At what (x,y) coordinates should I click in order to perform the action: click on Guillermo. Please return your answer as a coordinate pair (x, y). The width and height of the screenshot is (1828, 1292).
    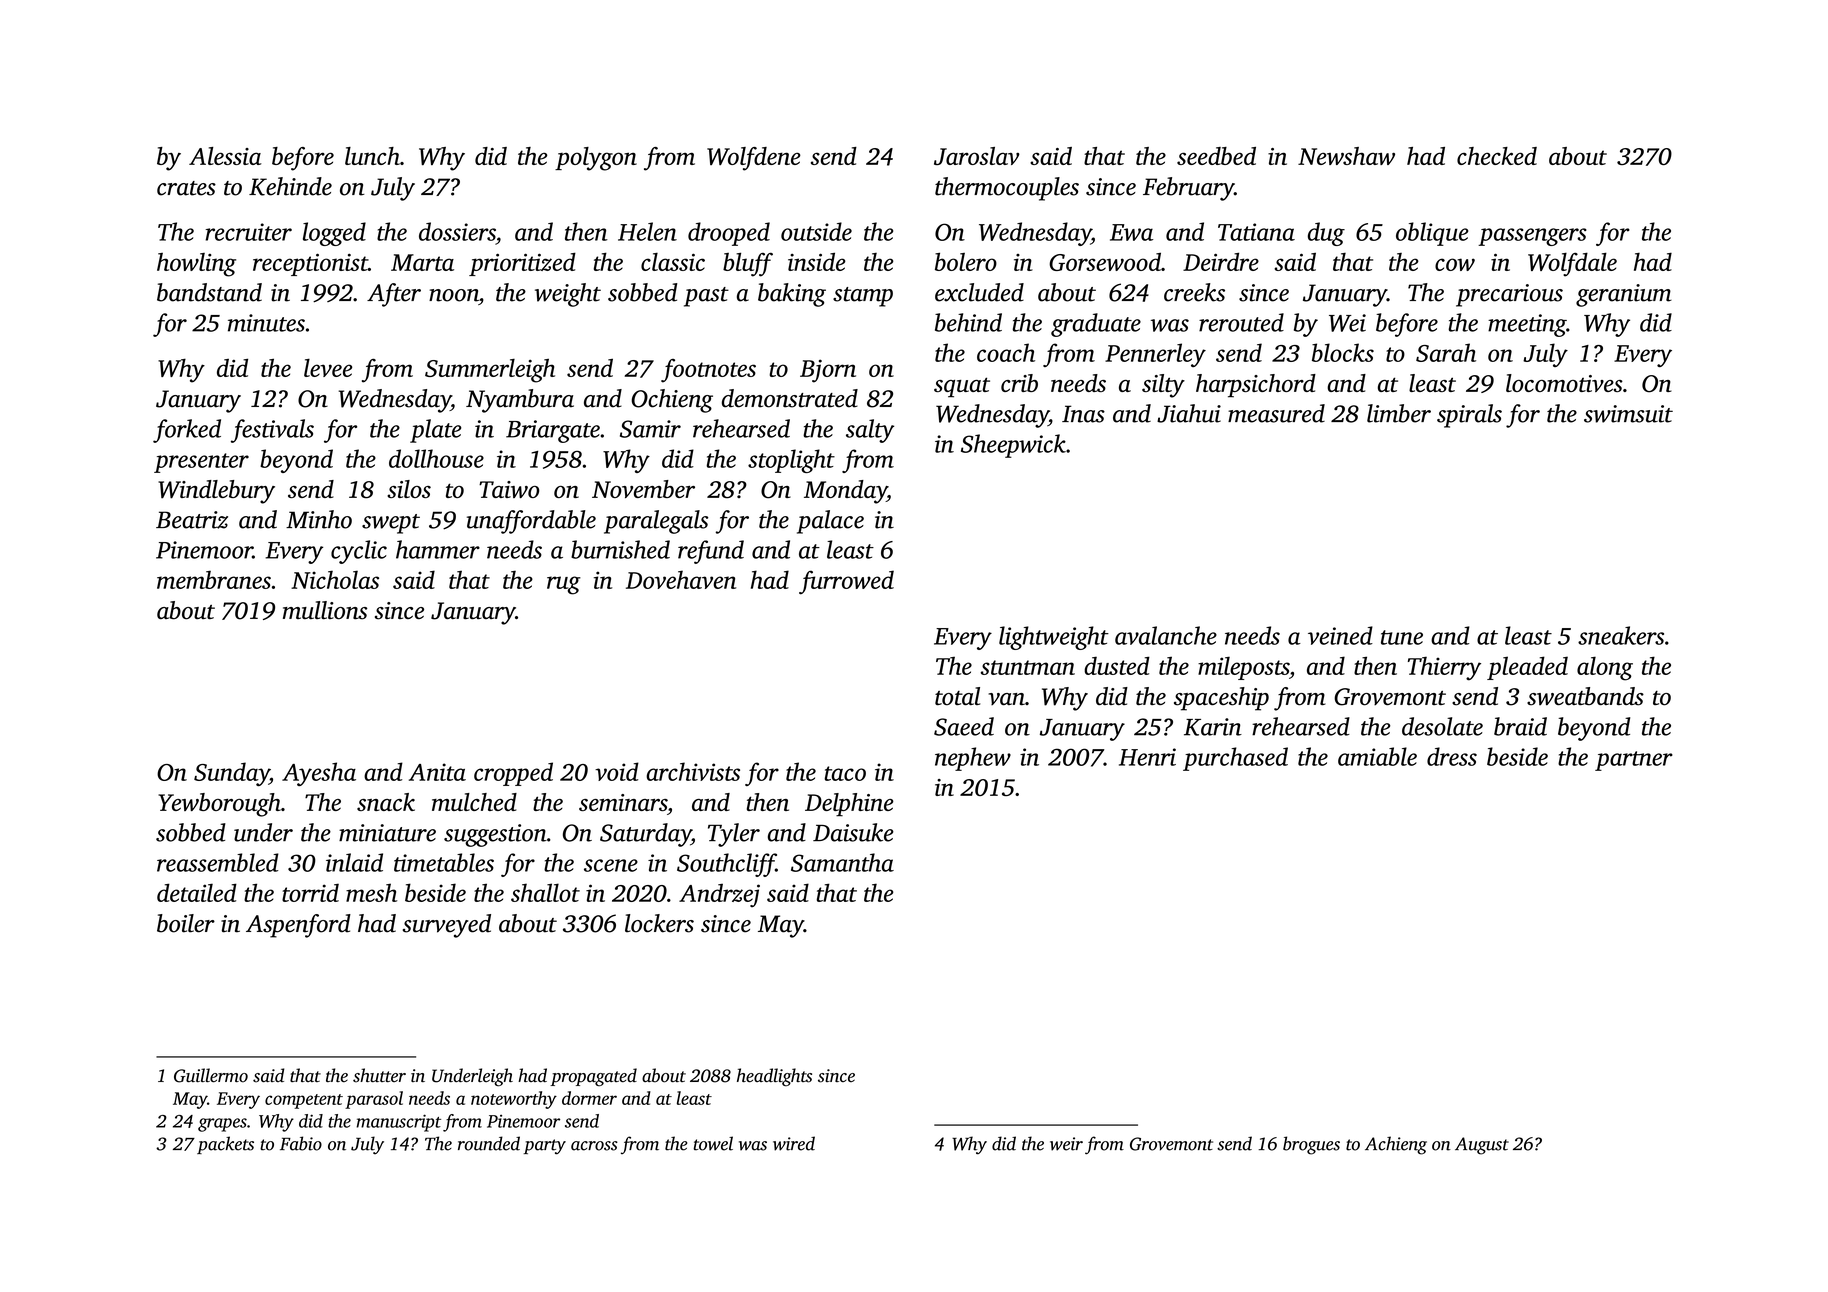
    Looking at the image, I should click on (211, 1075).
